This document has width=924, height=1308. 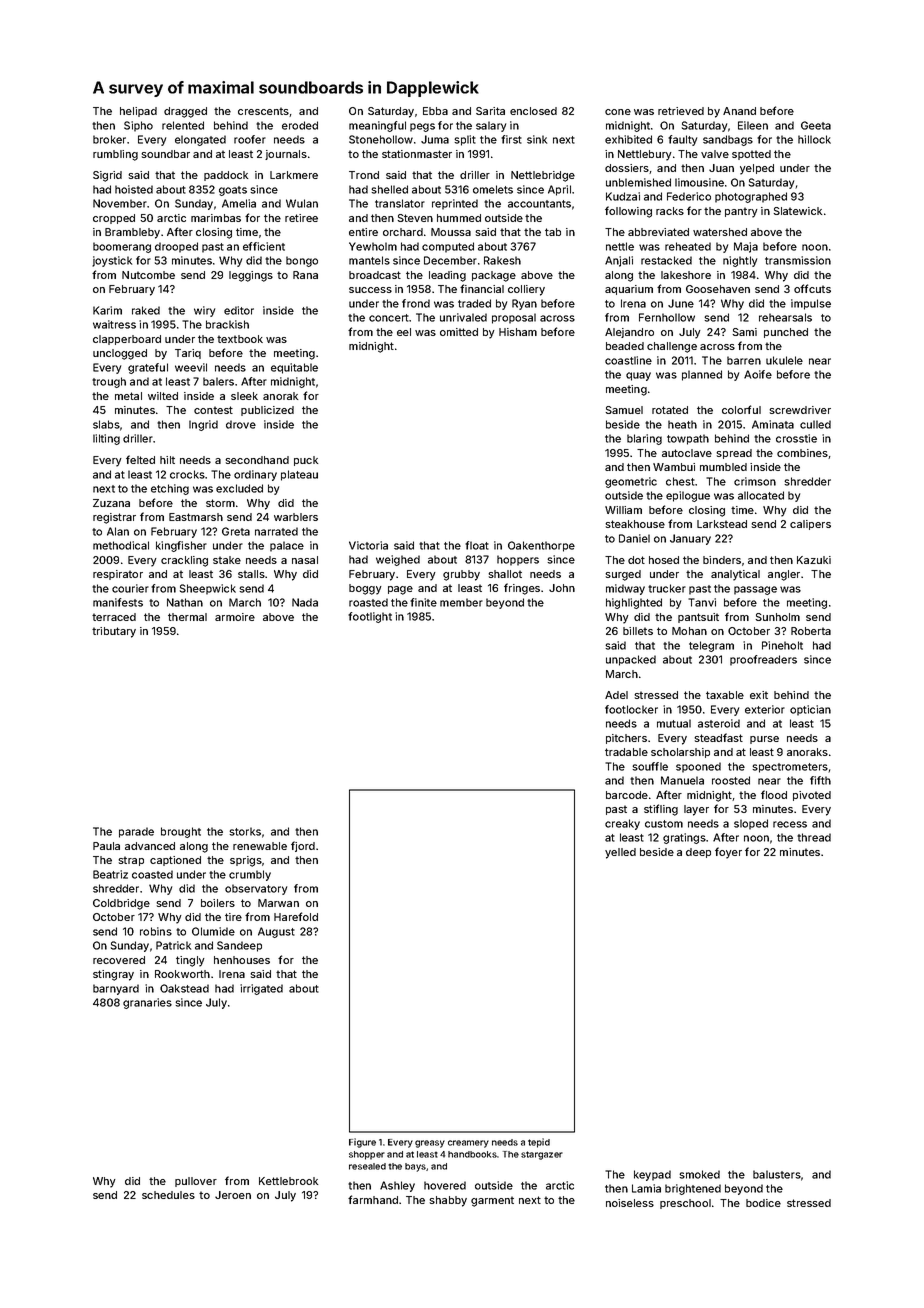 What do you see at coordinates (213, 410) in the document?
I see `contest` at bounding box center [213, 410].
